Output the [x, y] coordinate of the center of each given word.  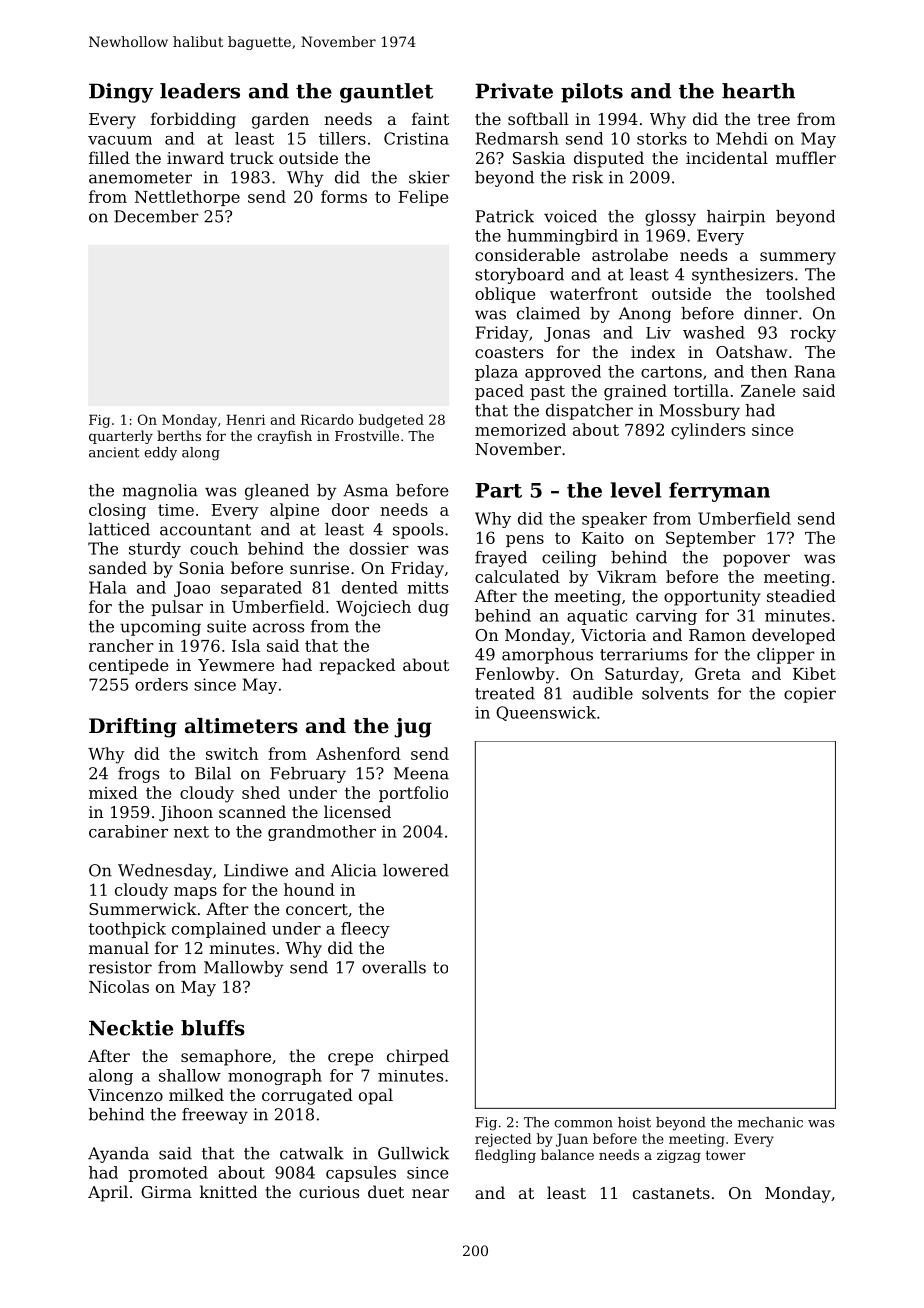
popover [756, 560]
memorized [520, 429]
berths [179, 435]
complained [219, 930]
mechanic [770, 1122]
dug [433, 608]
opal [376, 1096]
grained [635, 392]
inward [195, 157]
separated [261, 589]
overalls [394, 967]
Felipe [423, 198]
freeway [215, 1116]
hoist [634, 1122]
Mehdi [742, 138]
